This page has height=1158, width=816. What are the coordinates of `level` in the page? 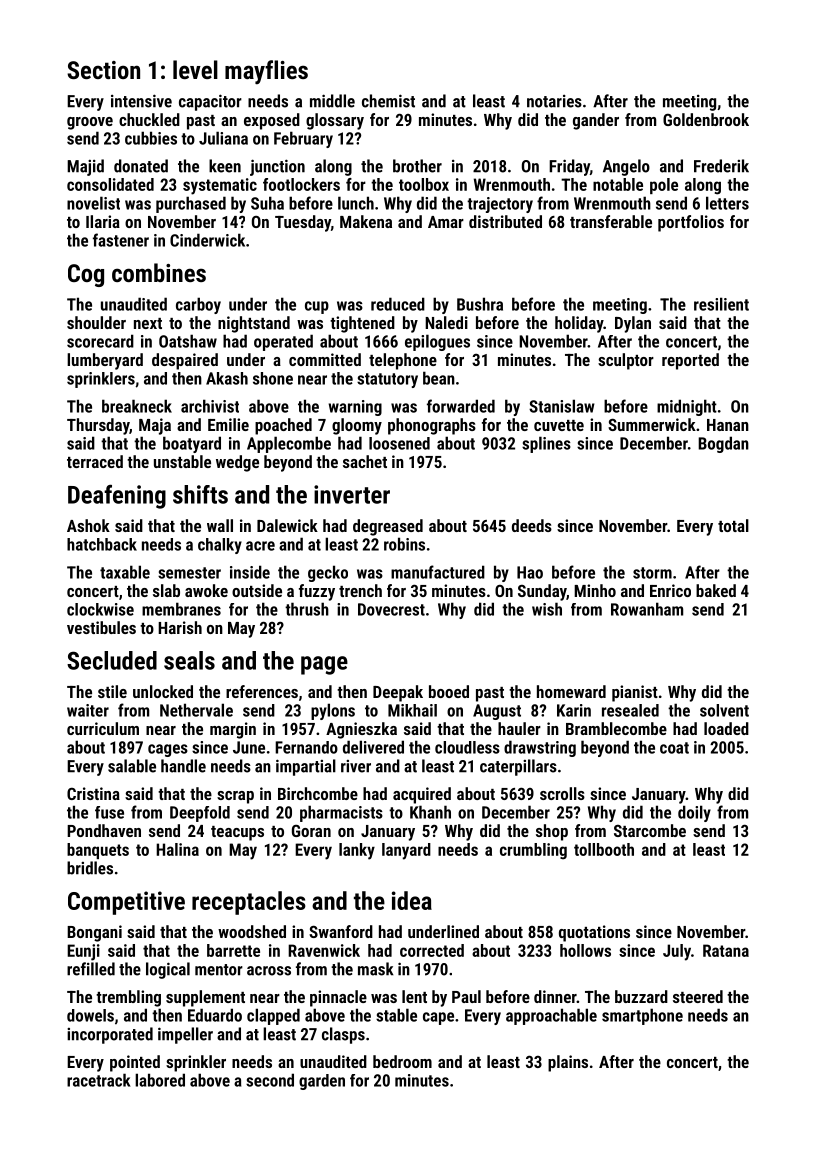 It's located at (195, 69).
